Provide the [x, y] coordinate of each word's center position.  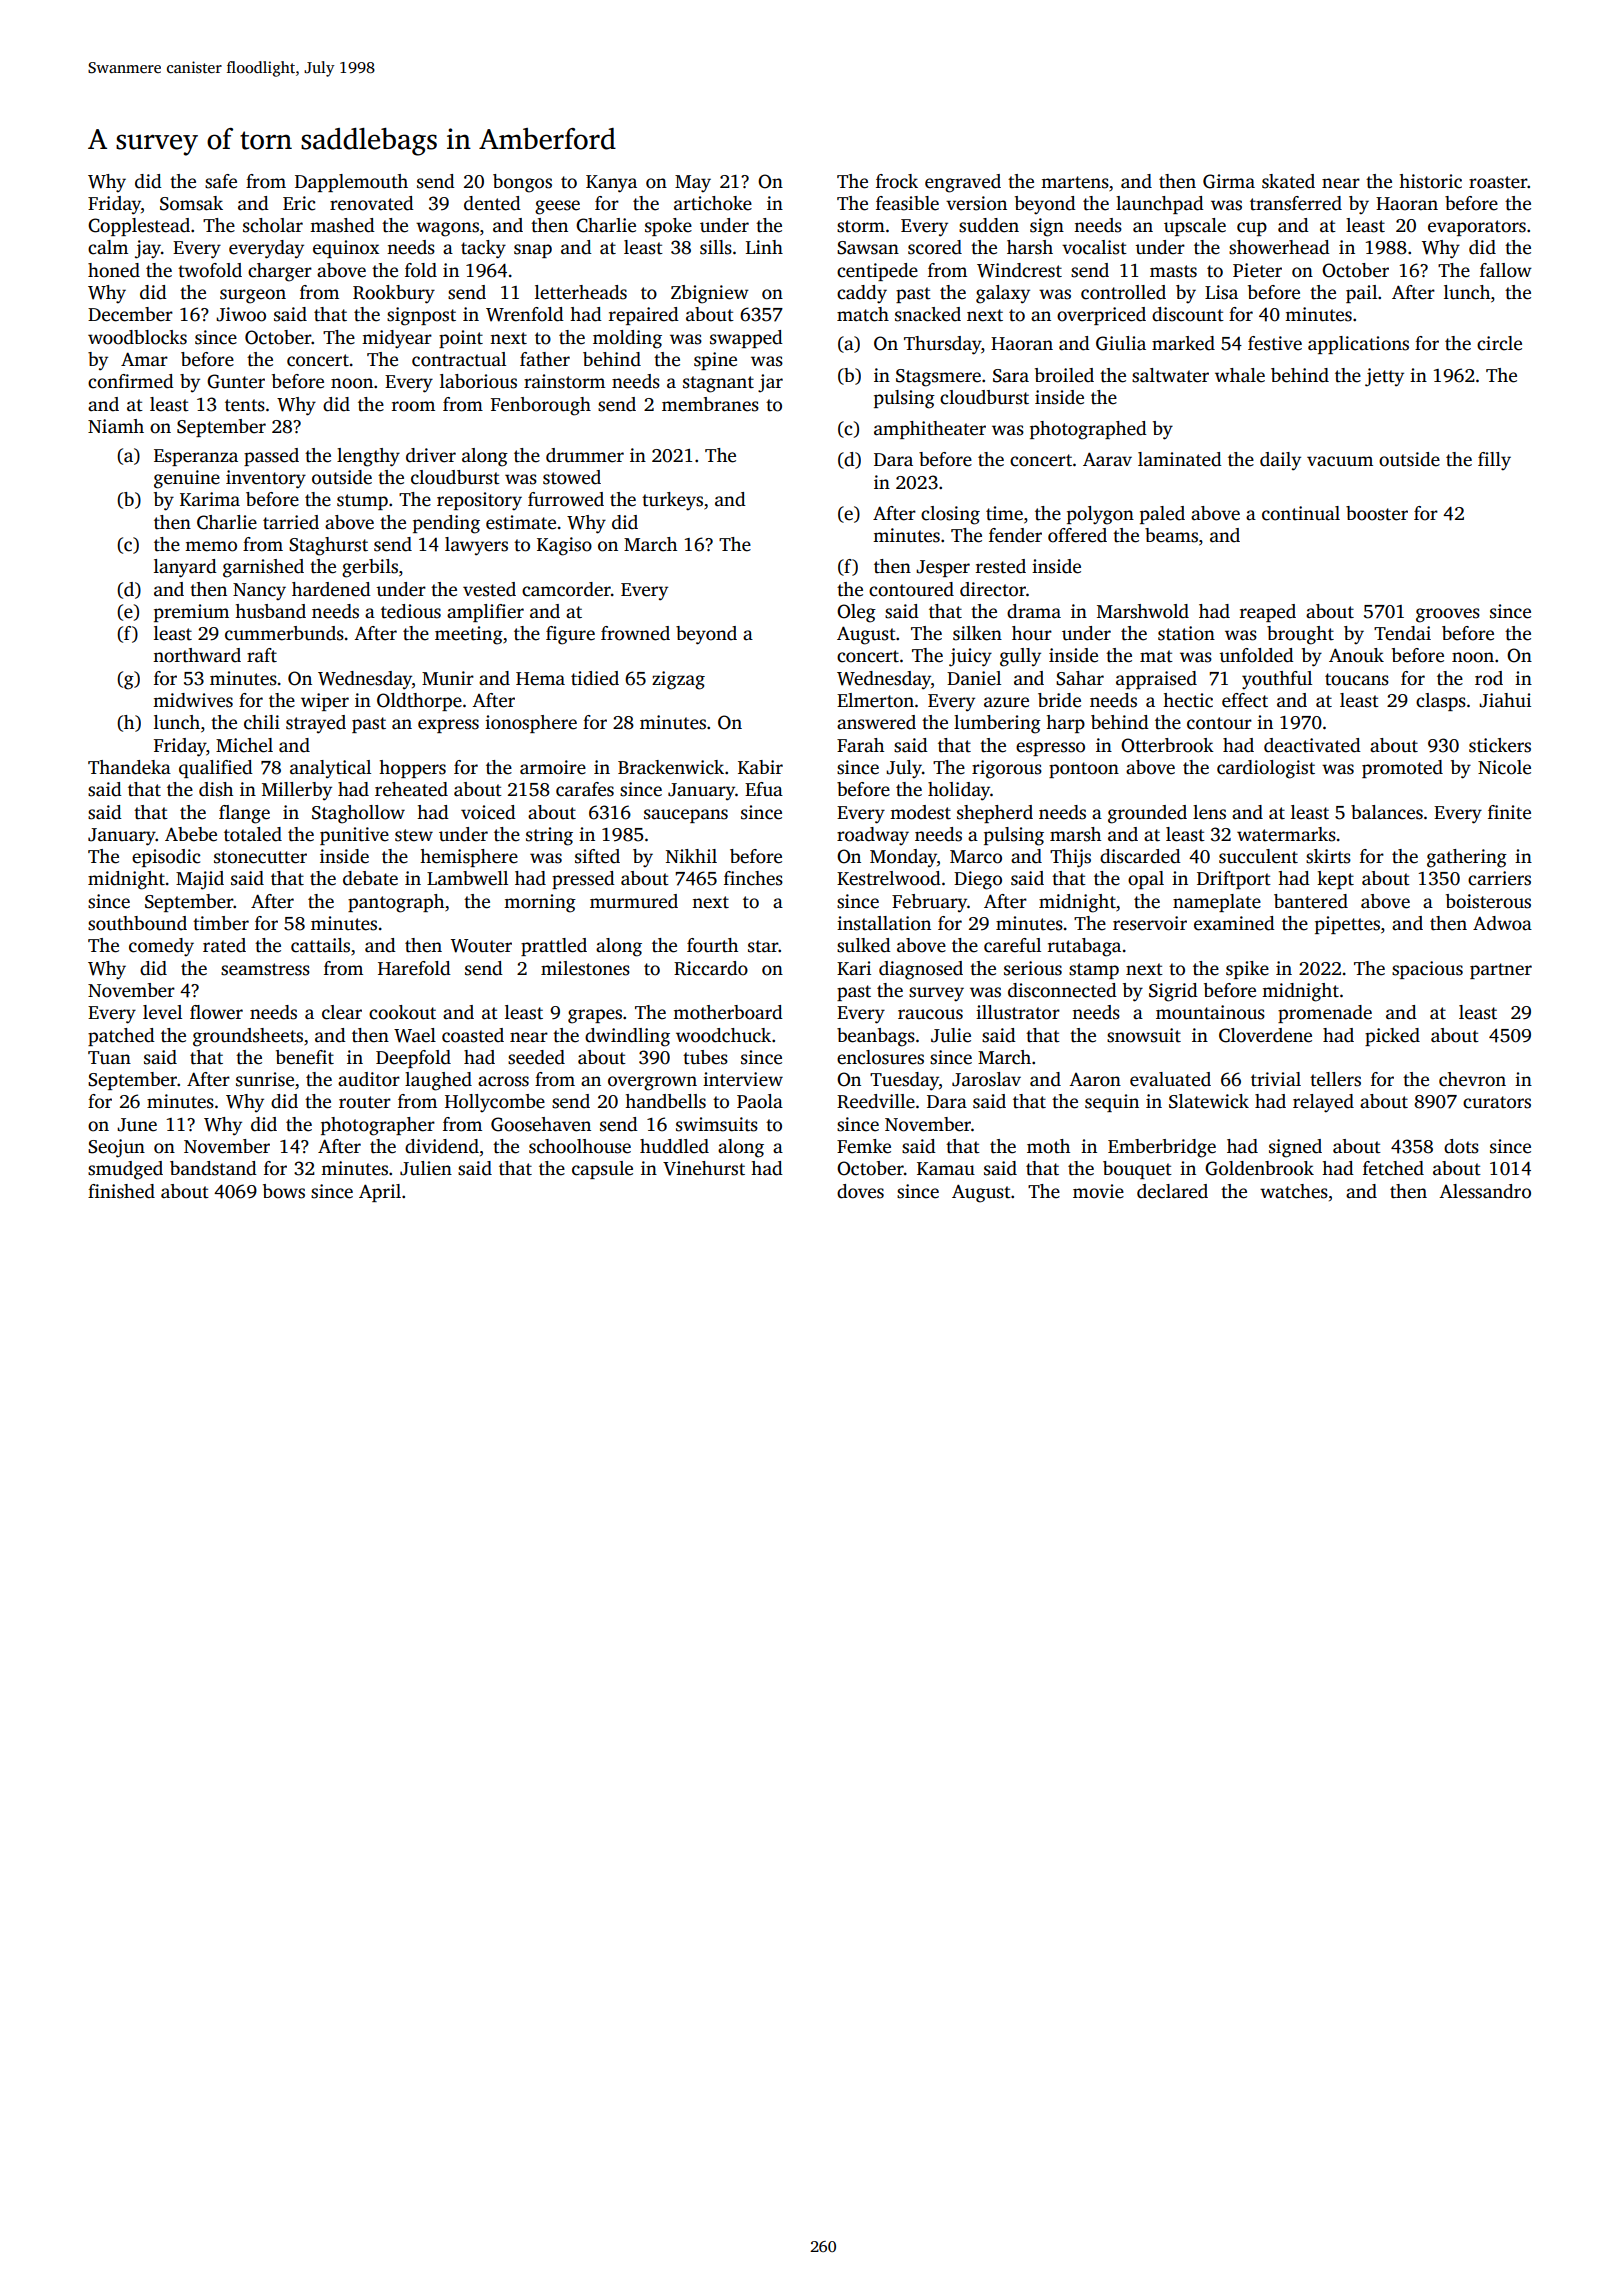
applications [1358, 345]
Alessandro [1485, 1191]
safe [221, 181]
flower [216, 1012]
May [693, 184]
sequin [1112, 1103]
